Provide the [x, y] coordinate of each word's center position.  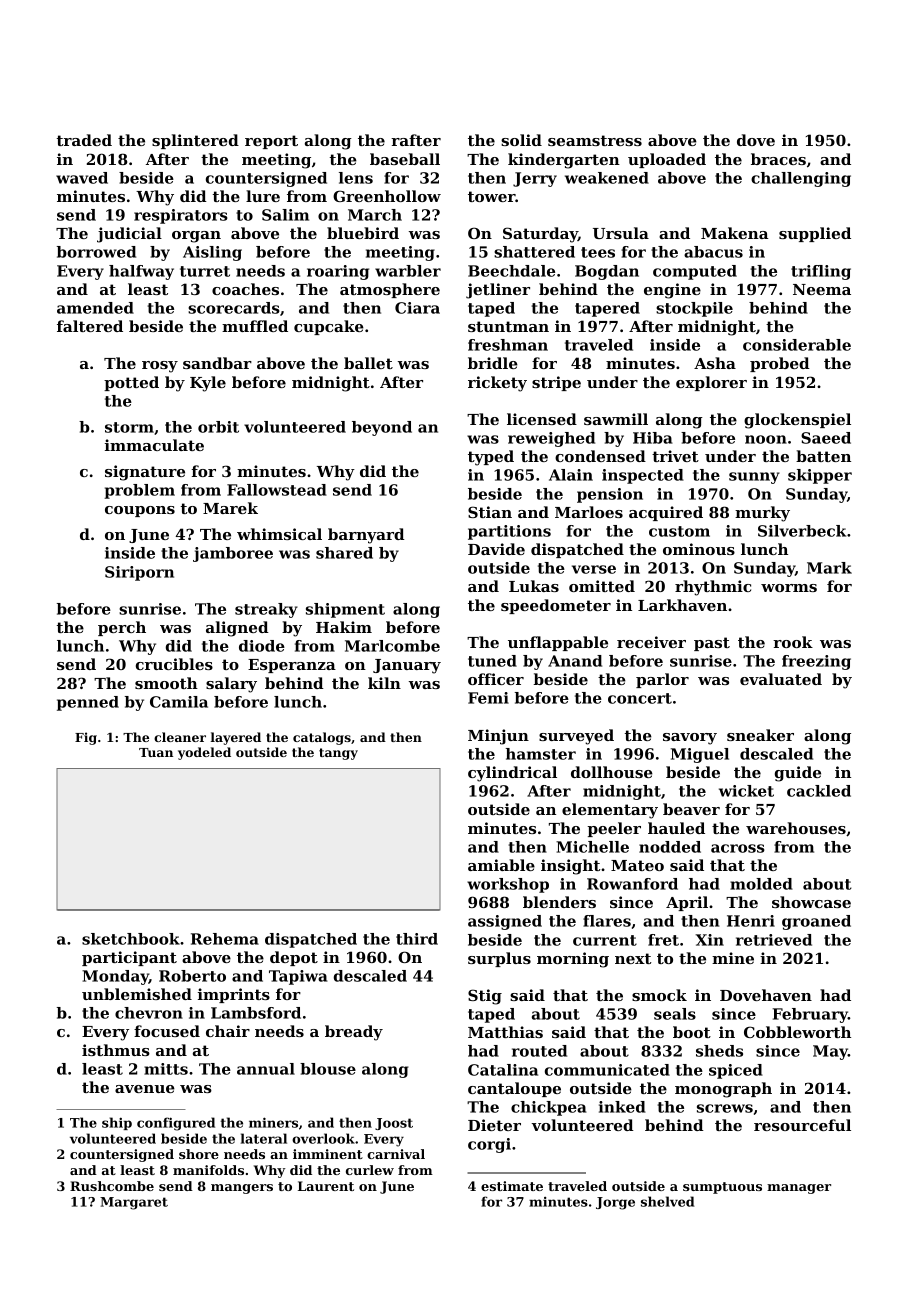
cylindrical [512, 774]
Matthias [505, 1032]
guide [798, 774]
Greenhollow [387, 196]
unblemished [137, 994]
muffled [255, 326]
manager [799, 1189]
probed [780, 364]
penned [88, 703]
